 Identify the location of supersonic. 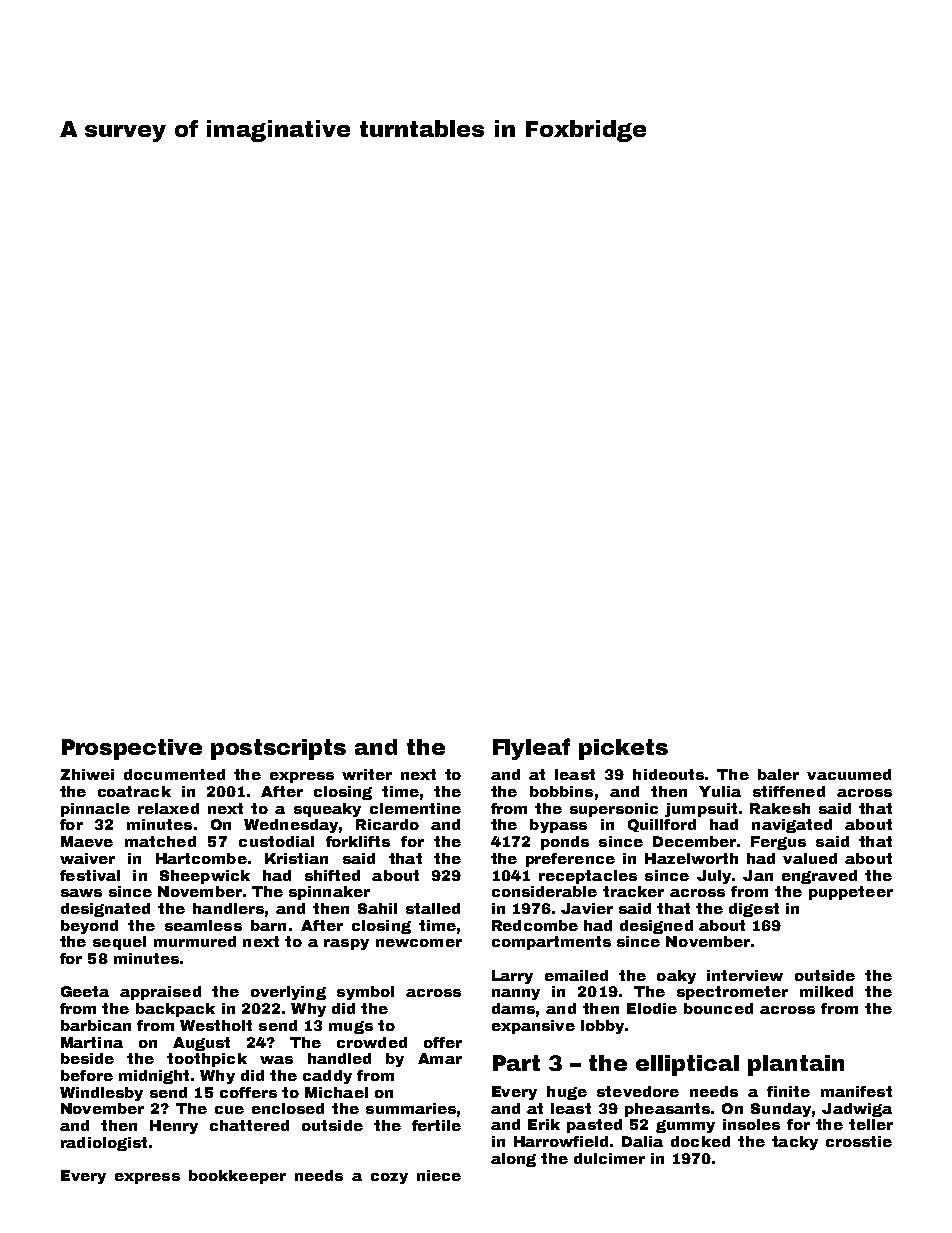
(614, 810).
